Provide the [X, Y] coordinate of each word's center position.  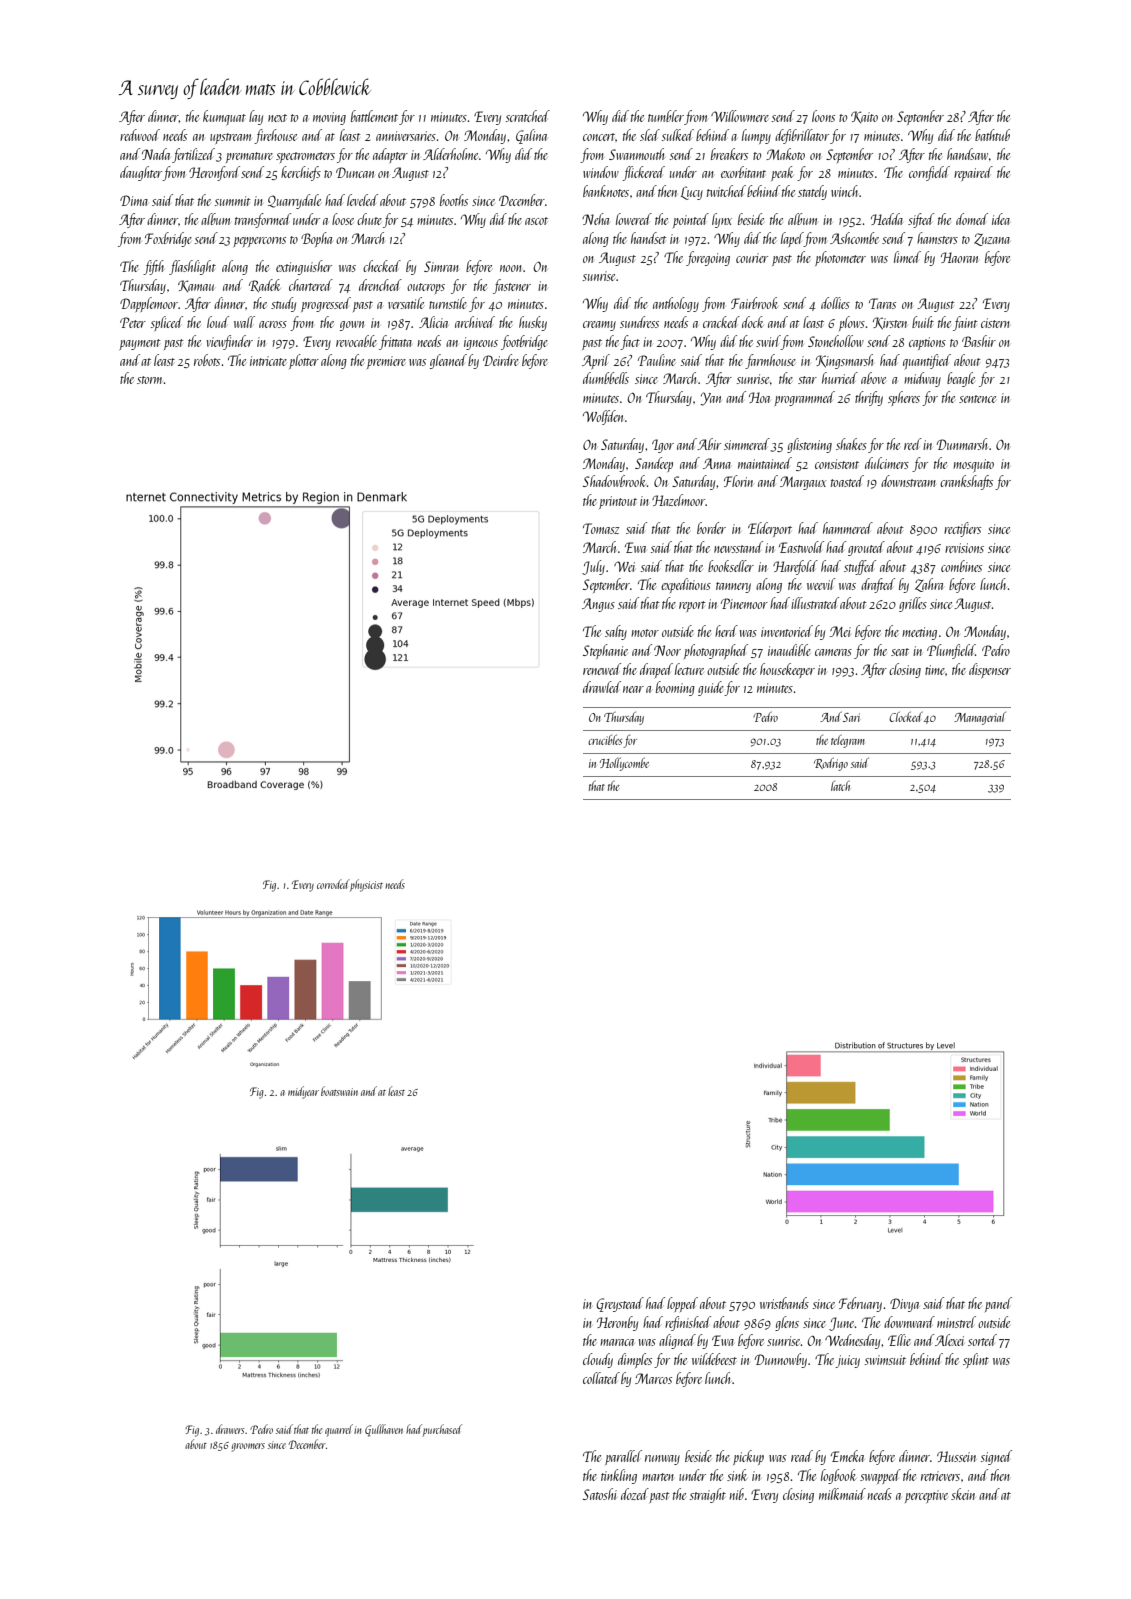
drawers [230, 1429]
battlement [374, 116]
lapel [792, 239]
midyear [303, 1092]
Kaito [864, 117]
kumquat [224, 118]
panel [998, 1304]
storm [149, 380]
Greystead [620, 1304]
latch [840, 786]
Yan [710, 399]
